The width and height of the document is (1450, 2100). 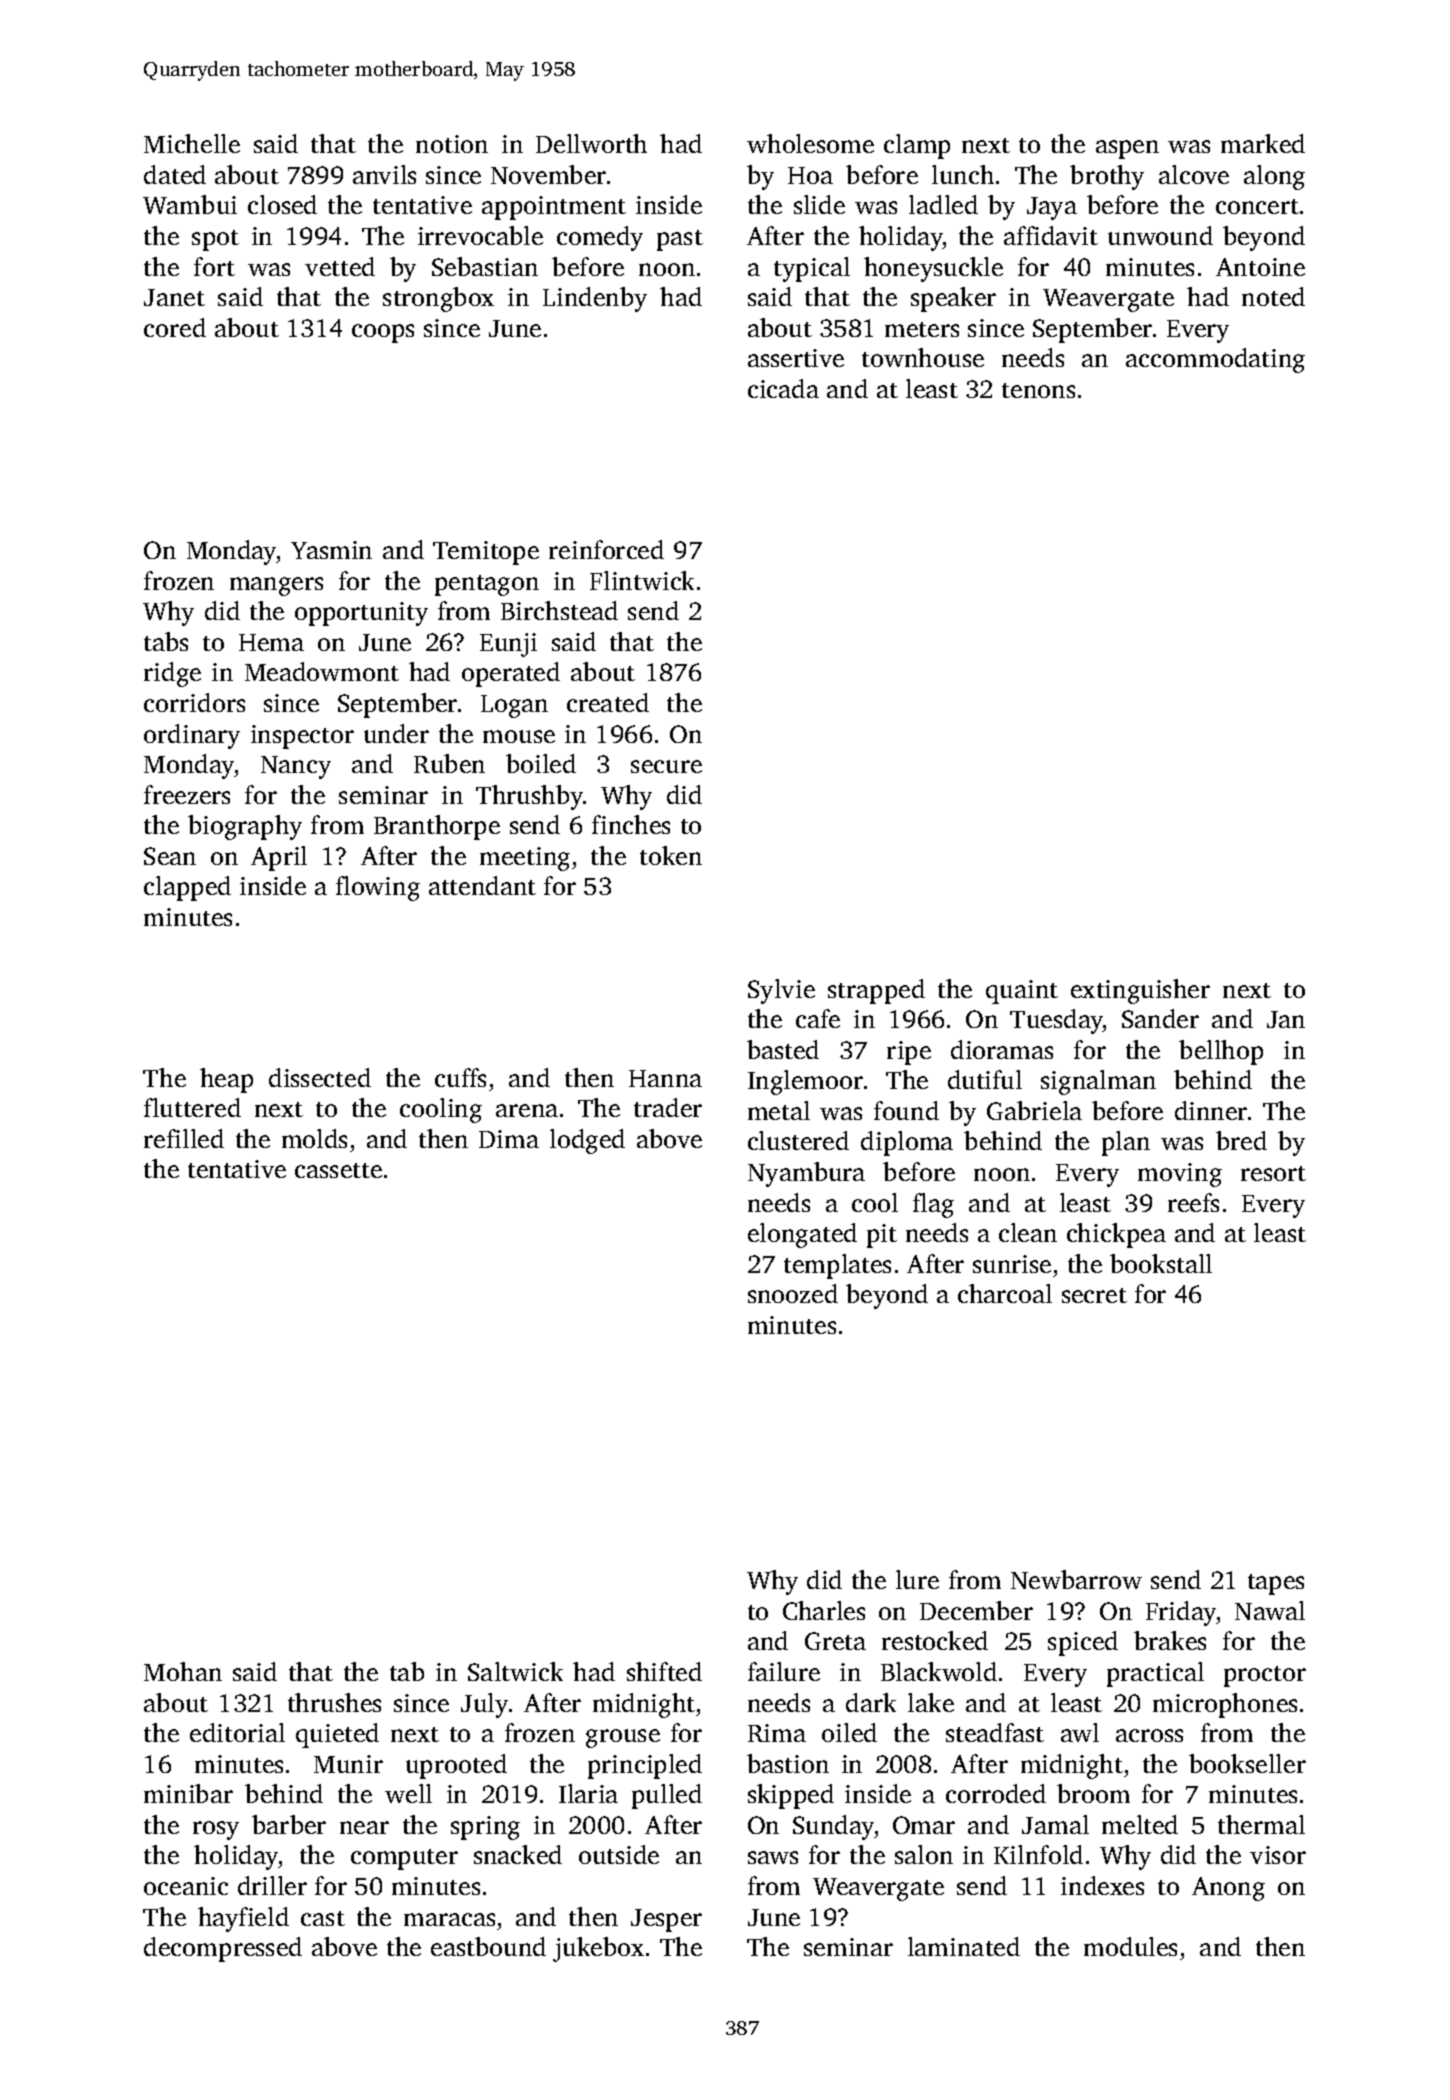 I want to click on pulled, so click(x=667, y=1796).
